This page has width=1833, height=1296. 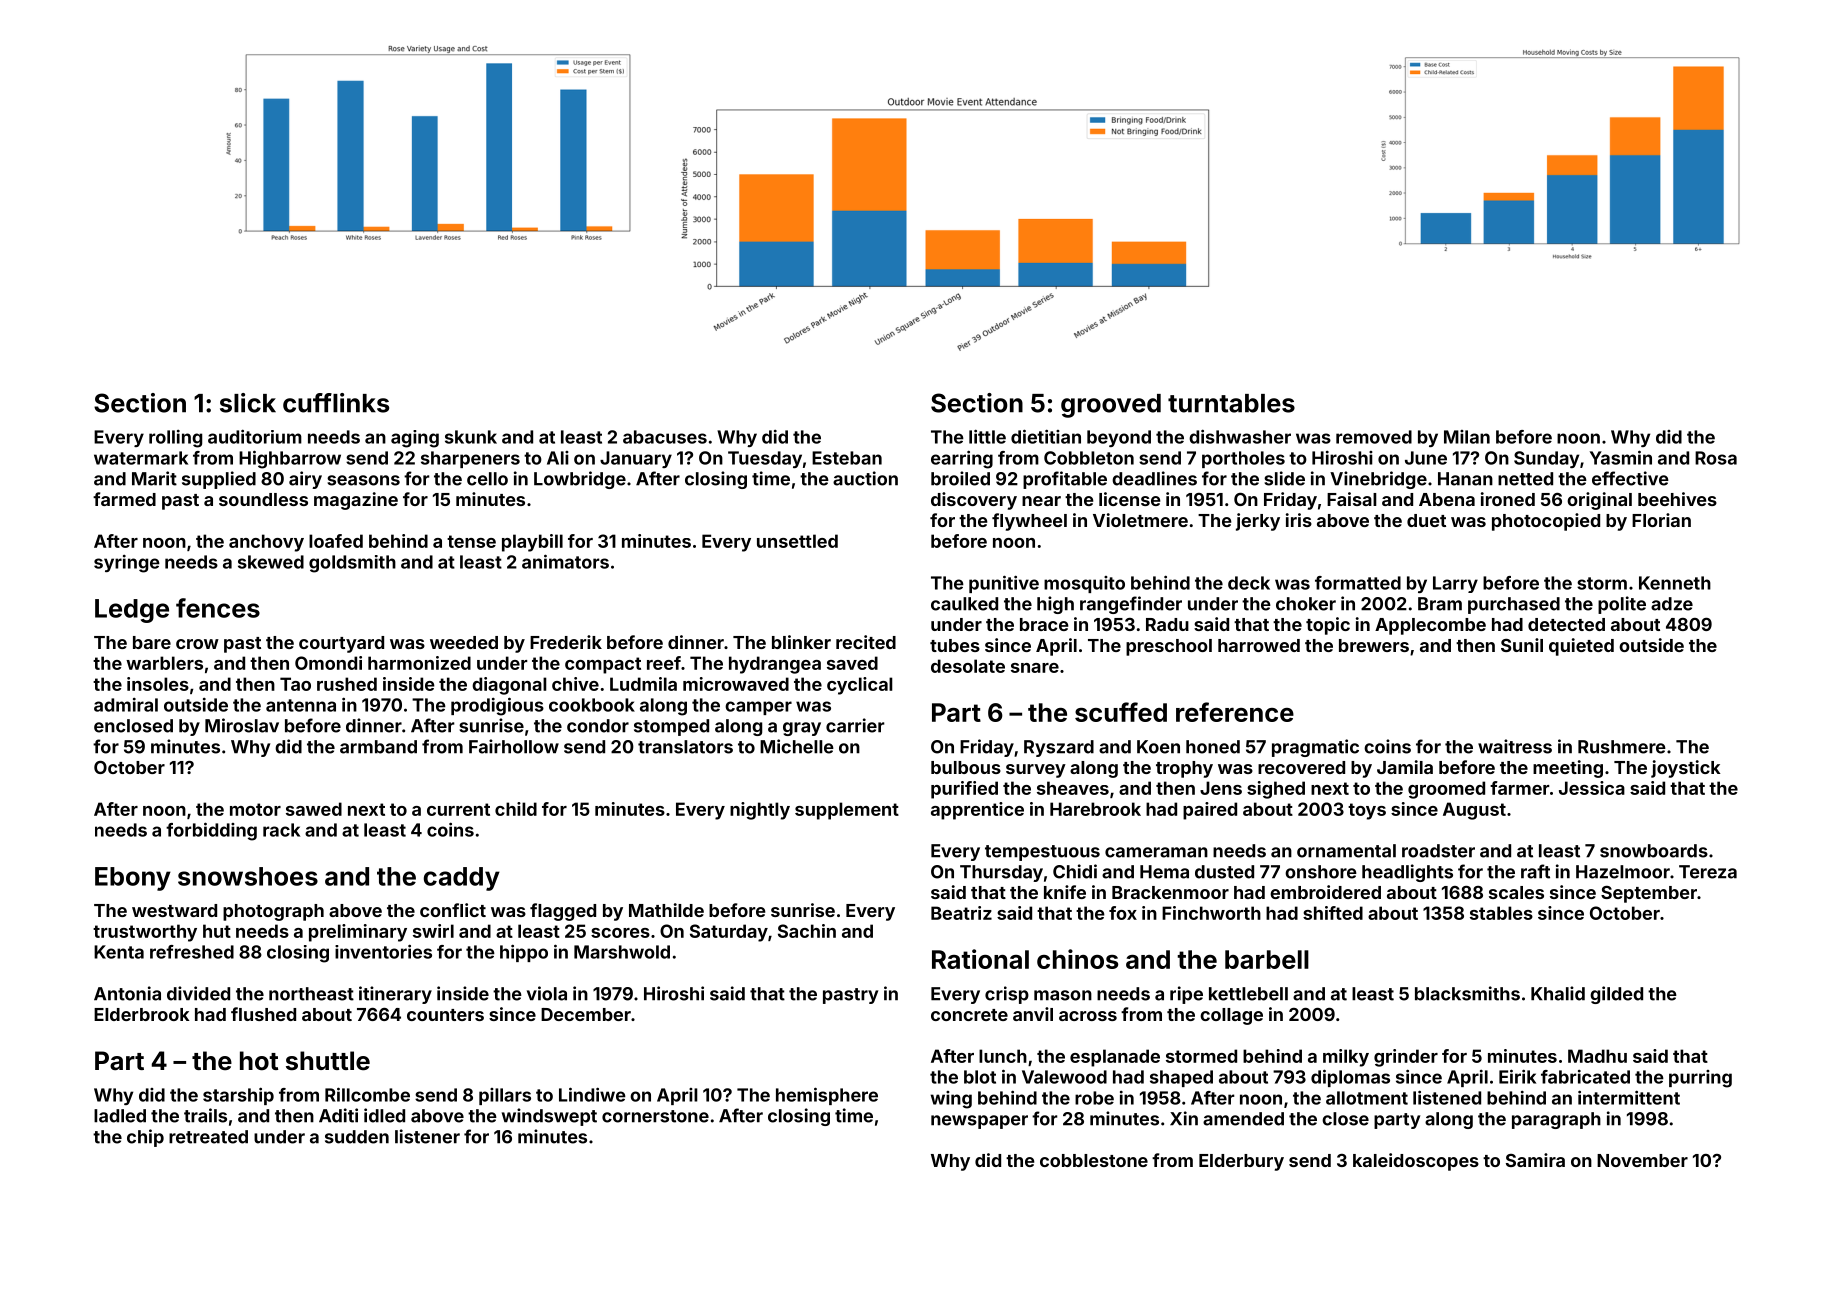 What do you see at coordinates (1621, 457) in the page?
I see `Yasmin` at bounding box center [1621, 457].
